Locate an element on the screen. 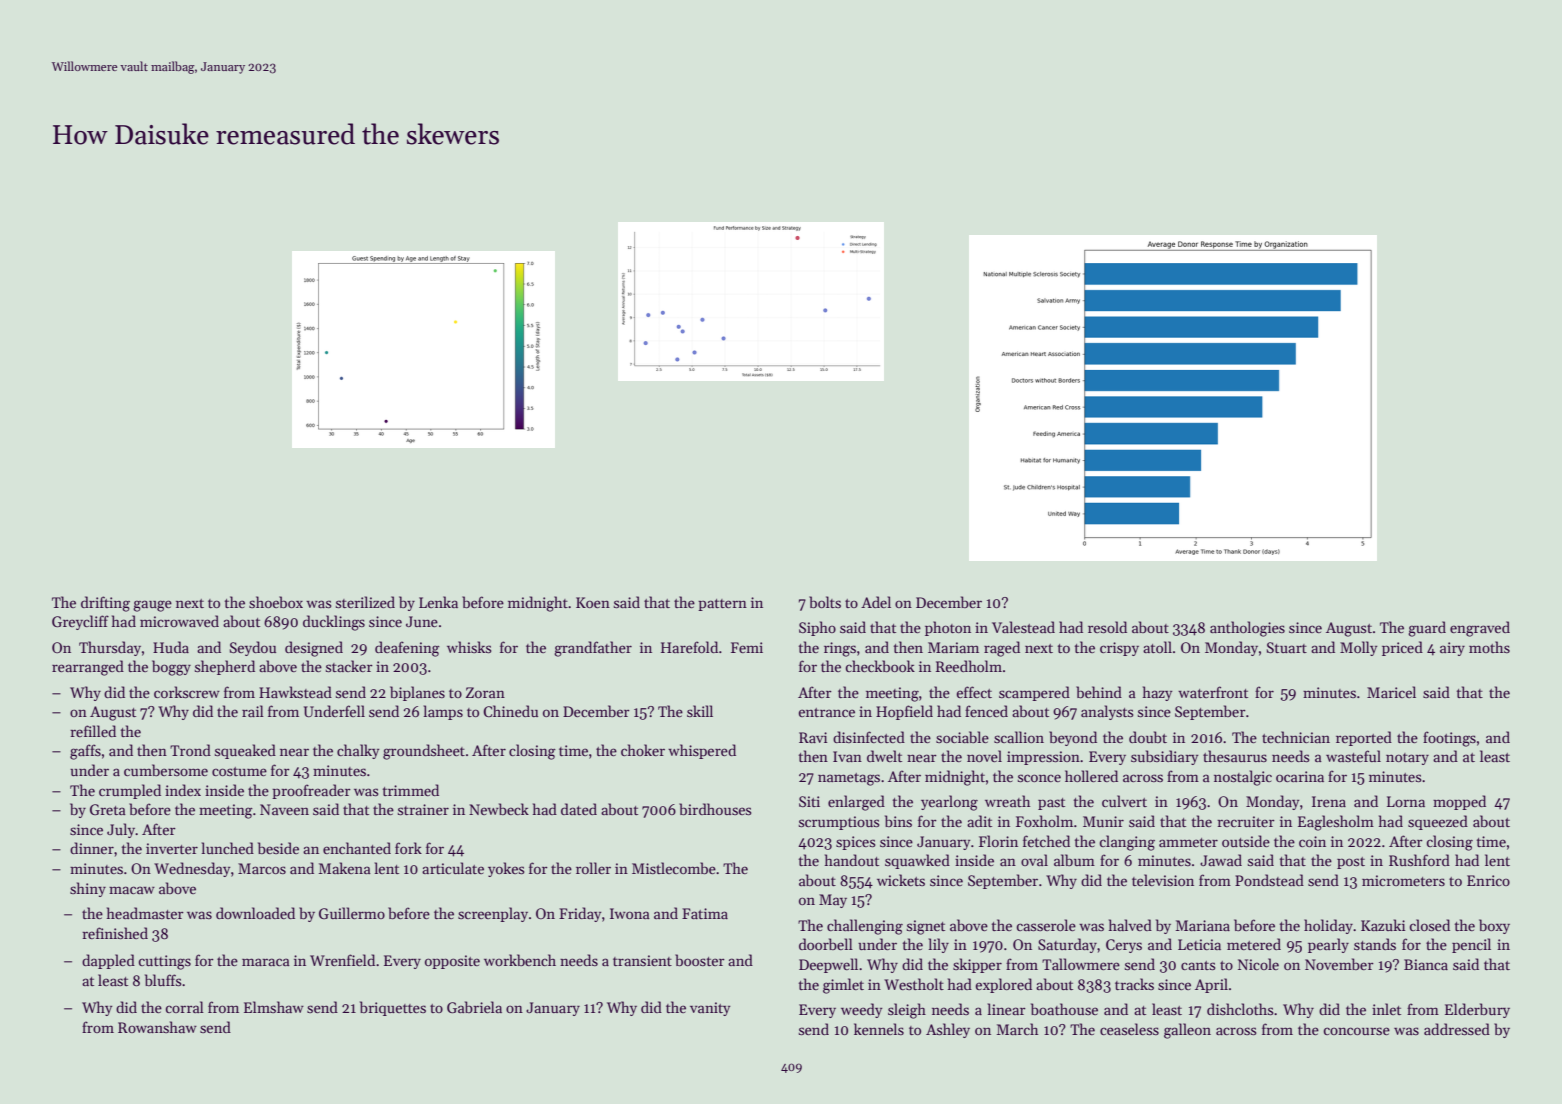  Femi is located at coordinates (747, 647).
